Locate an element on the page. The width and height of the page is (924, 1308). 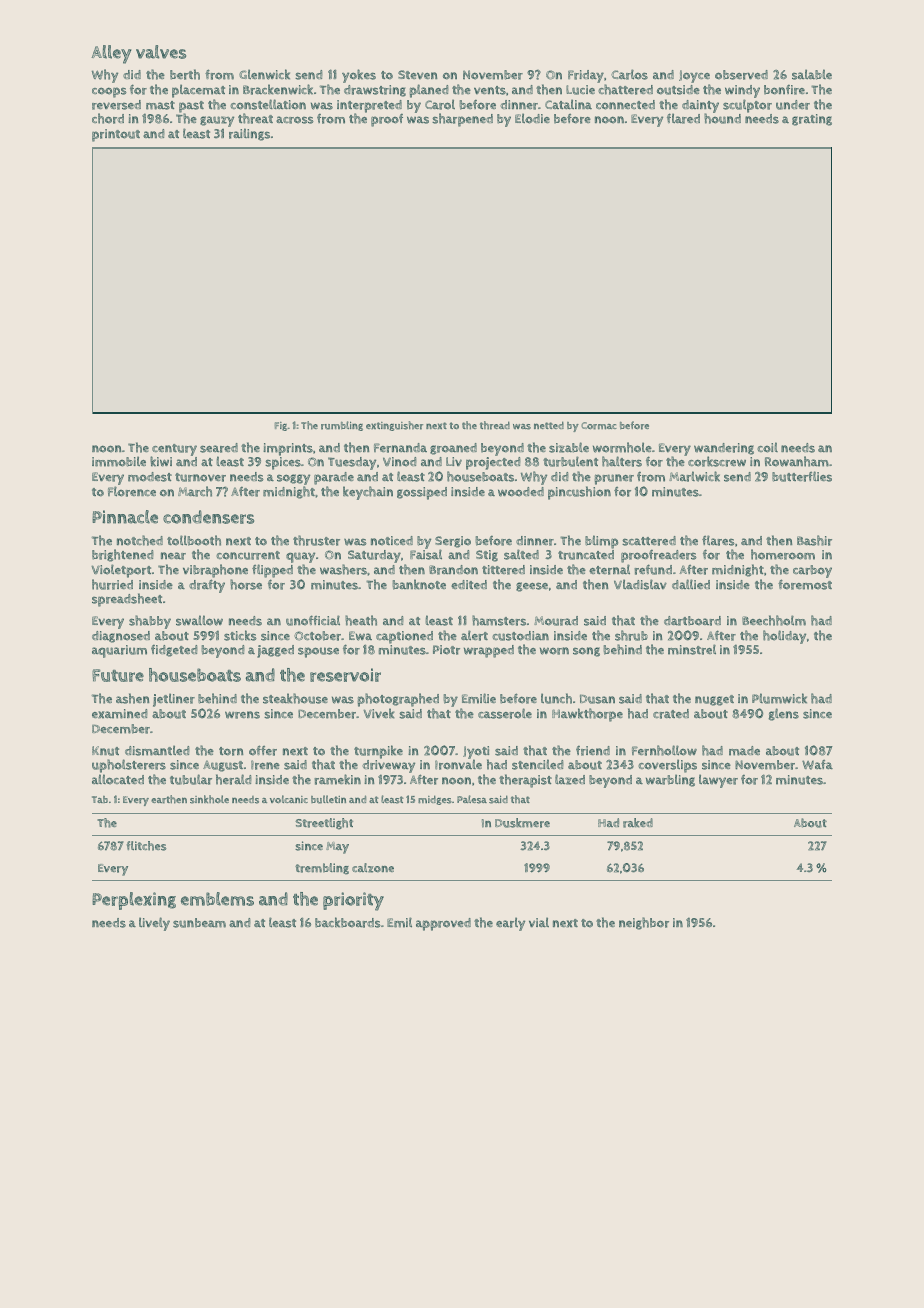
grating is located at coordinates (812, 120).
